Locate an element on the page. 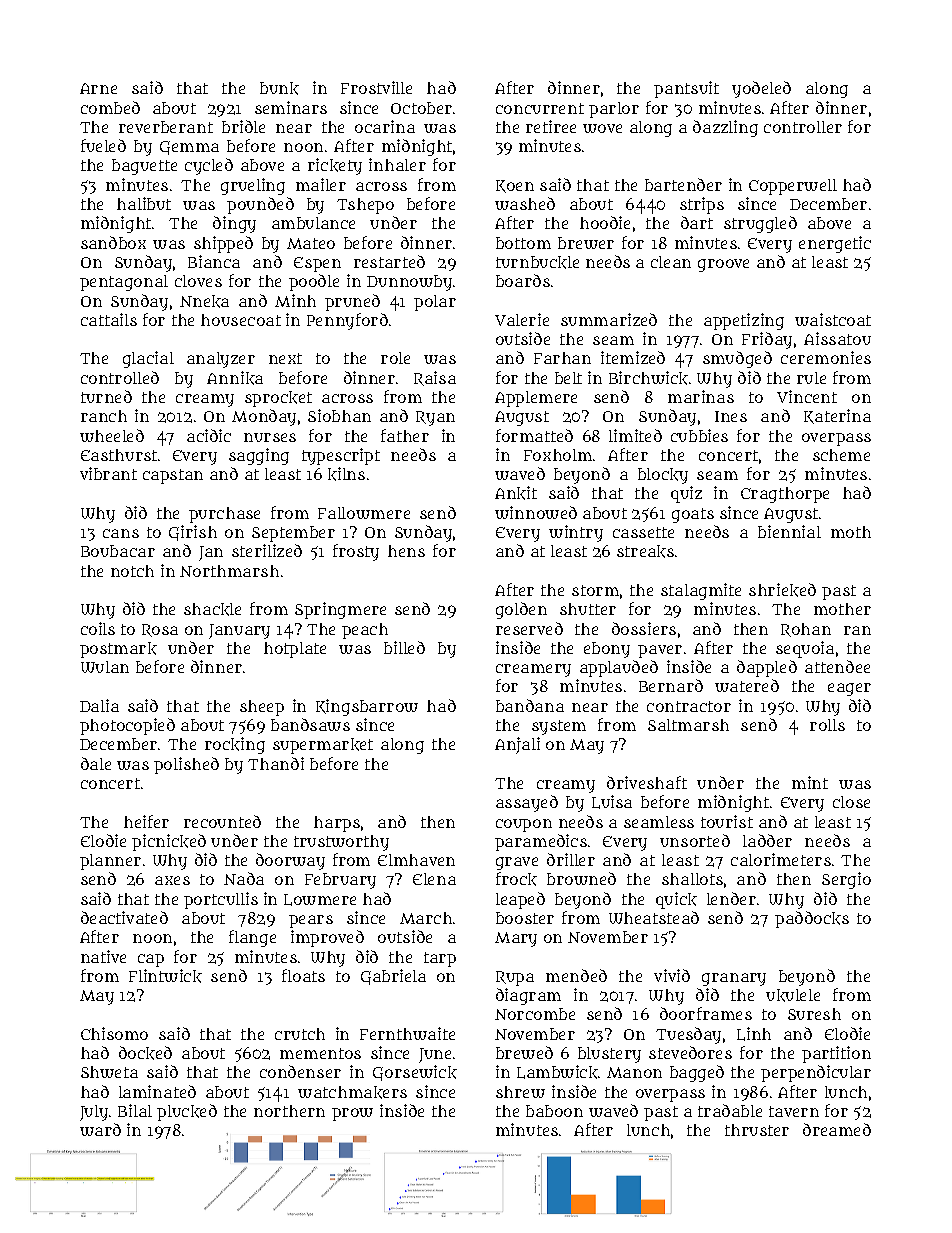 This page has height=1233, width=952. washed is located at coordinates (525, 203).
